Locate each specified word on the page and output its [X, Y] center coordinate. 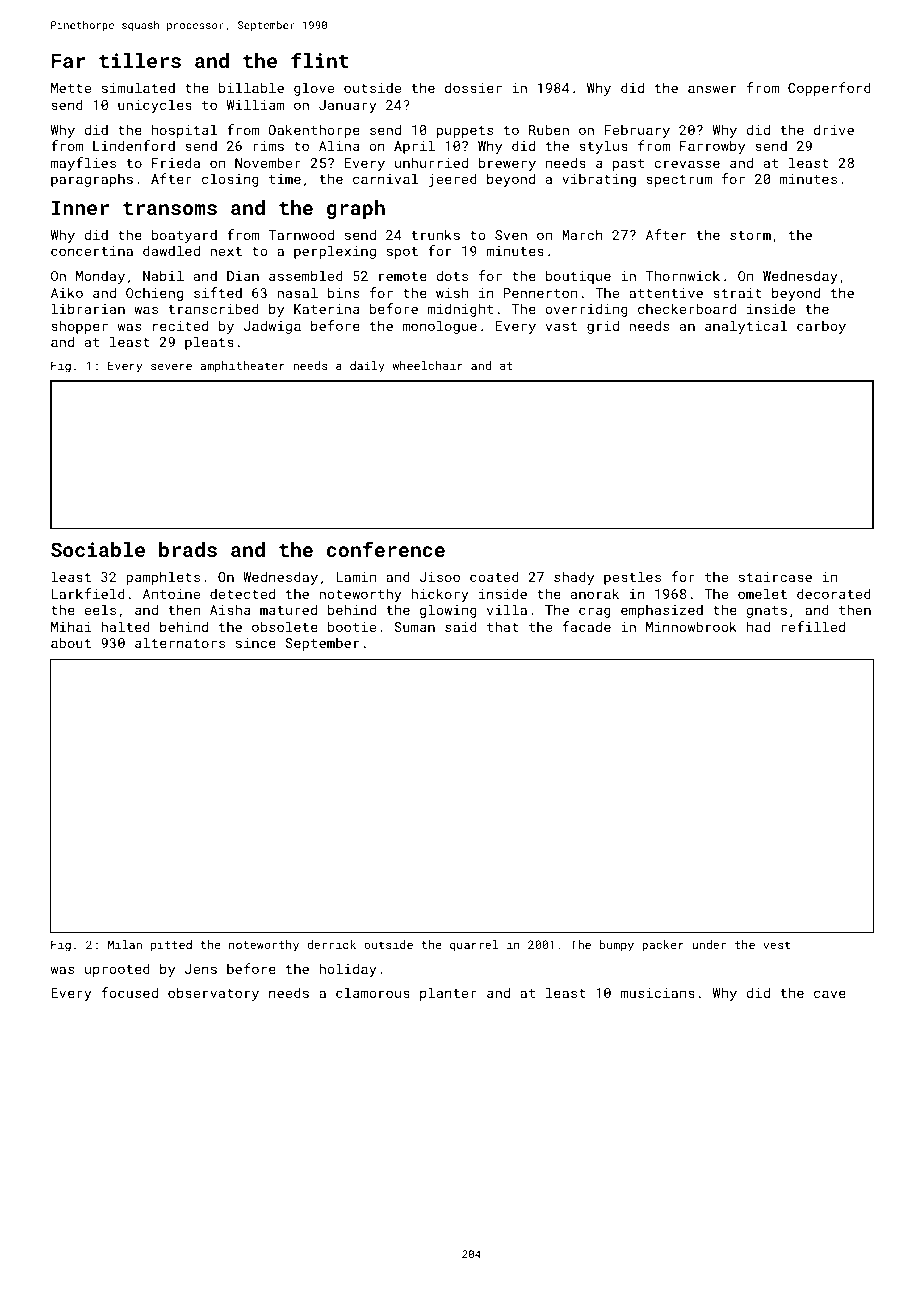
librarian [88, 308]
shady [574, 578]
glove [314, 89]
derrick [331, 944]
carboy [821, 327]
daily [367, 367]
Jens [201, 969]
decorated [834, 593]
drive [834, 129]
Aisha [230, 609]
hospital [184, 131]
